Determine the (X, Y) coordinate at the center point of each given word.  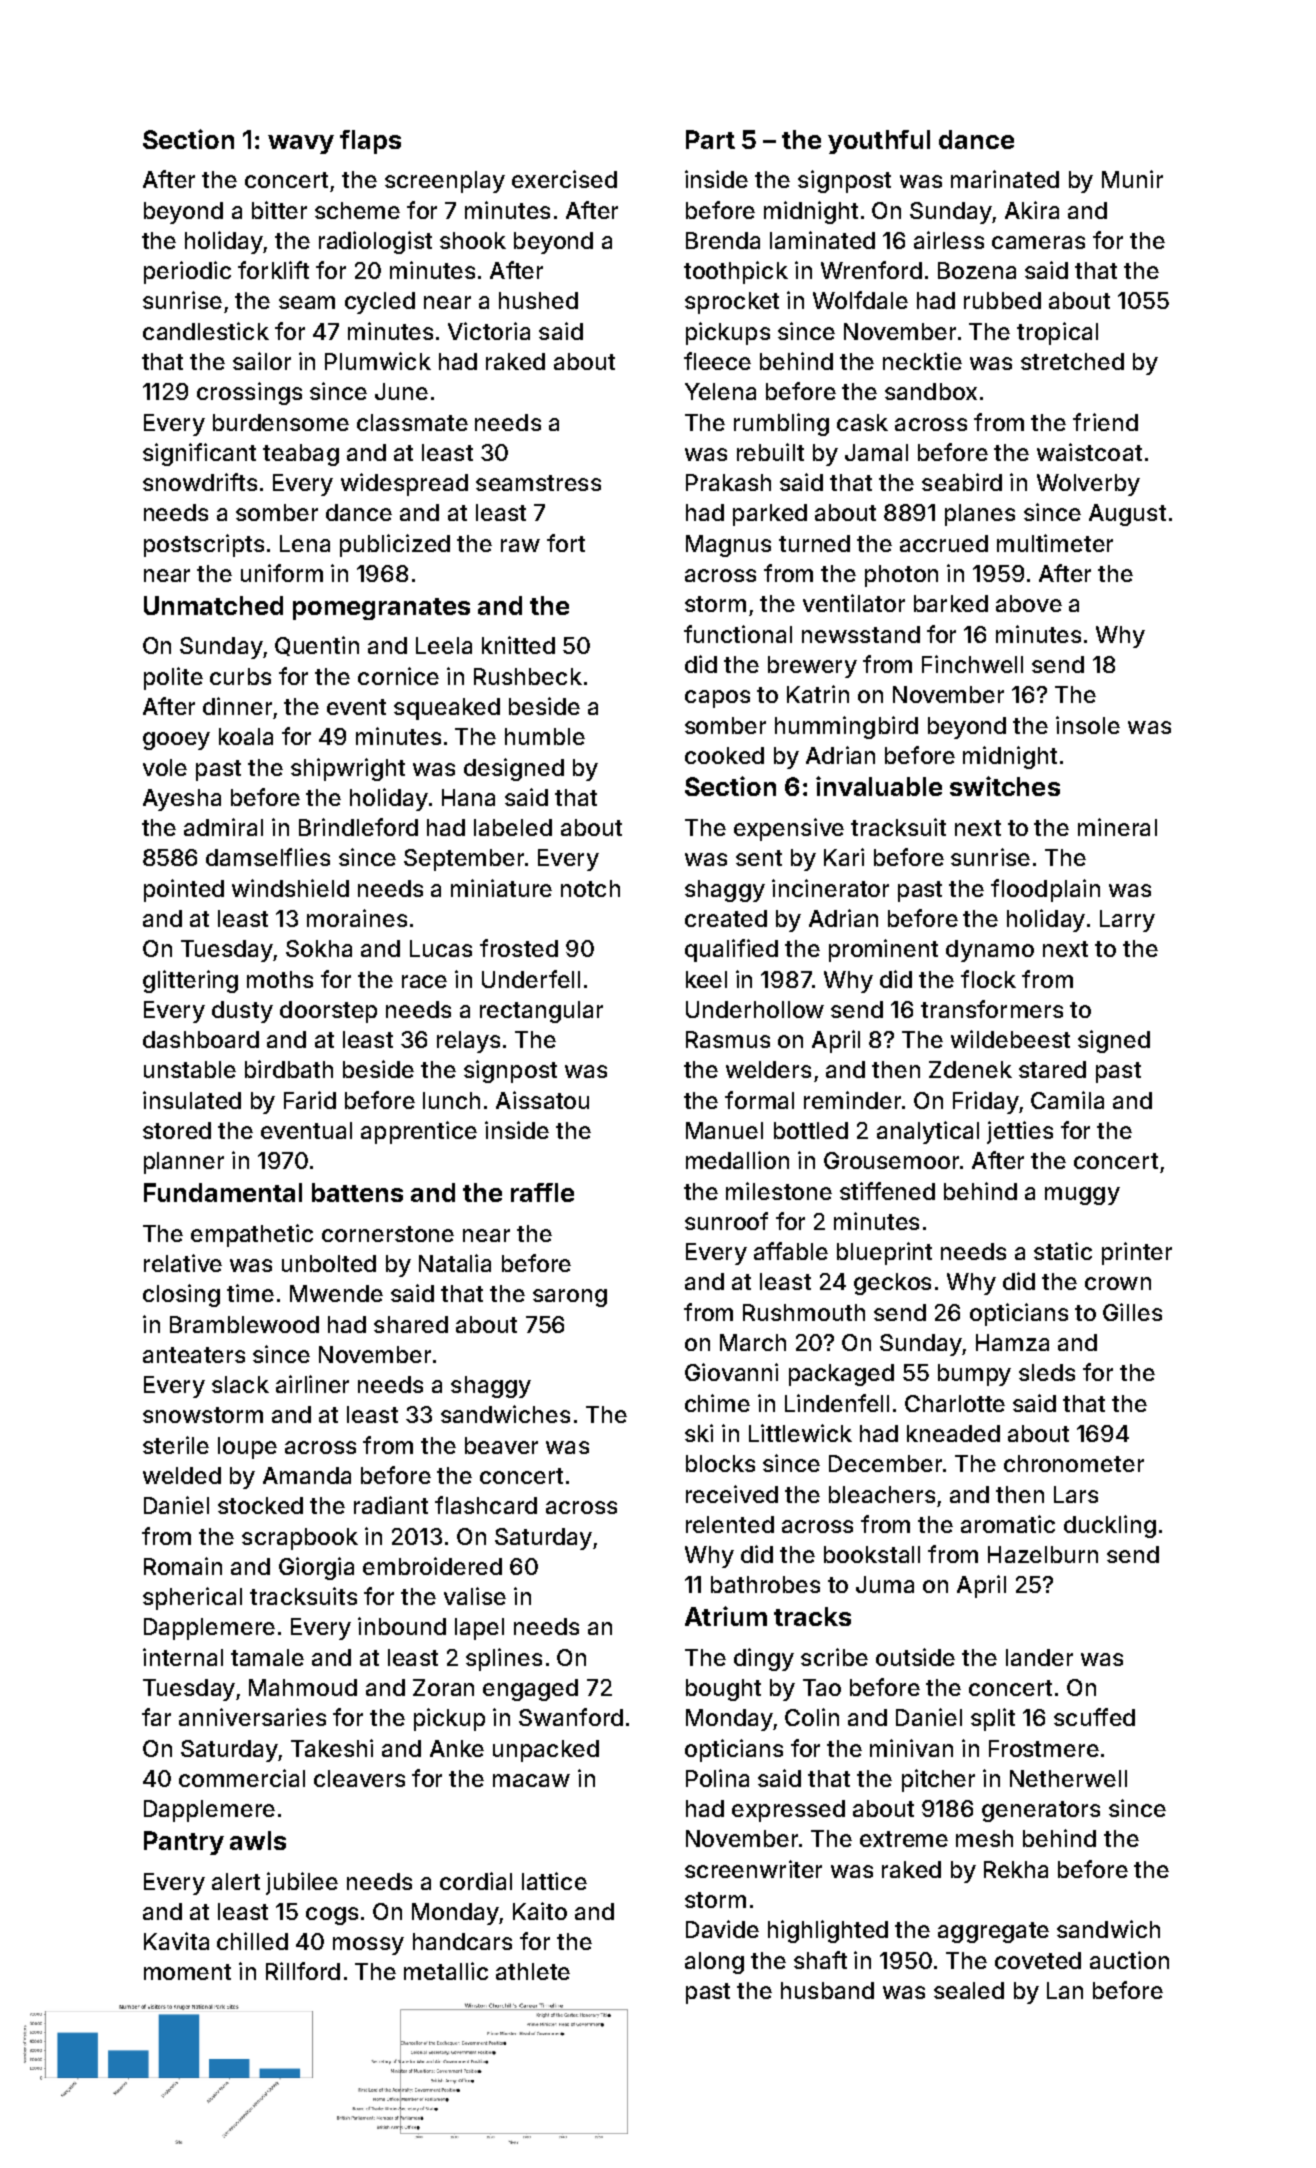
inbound (402, 1626)
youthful (879, 142)
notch (590, 888)
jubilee (302, 1883)
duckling (1110, 1526)
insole (1088, 725)
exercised (564, 179)
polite (173, 678)
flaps (370, 142)
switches (1005, 786)
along (714, 1963)
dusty (242, 1012)
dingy (764, 1659)
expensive (789, 829)
